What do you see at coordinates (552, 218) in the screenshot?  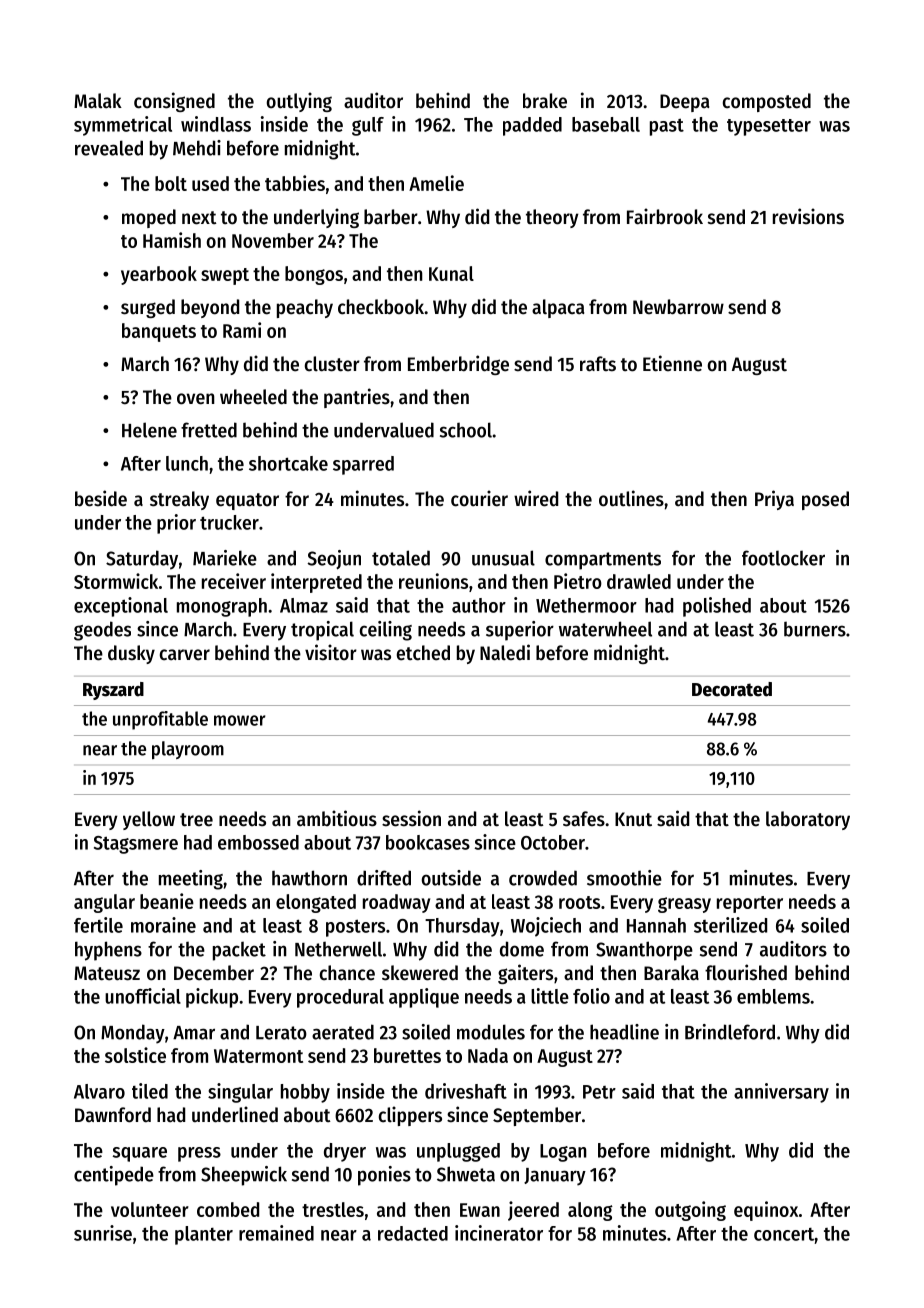 I see `theory` at bounding box center [552, 218].
